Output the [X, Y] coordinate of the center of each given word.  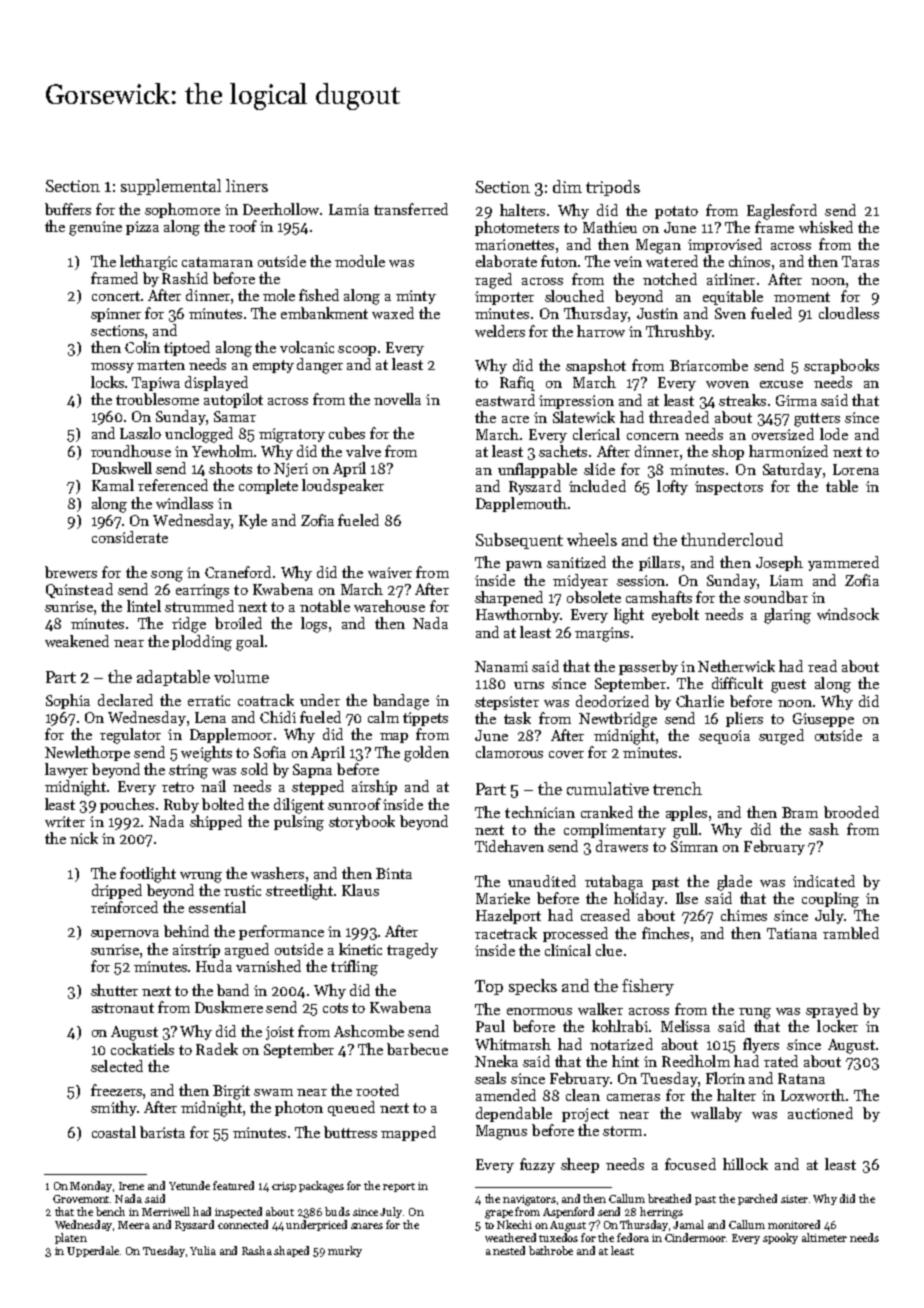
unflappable [537, 470]
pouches [127, 805]
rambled [851, 933]
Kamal [113, 485]
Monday [91, 1186]
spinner [116, 315]
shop [728, 452]
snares [367, 1226]
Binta [394, 873]
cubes [347, 433]
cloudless [849, 313]
